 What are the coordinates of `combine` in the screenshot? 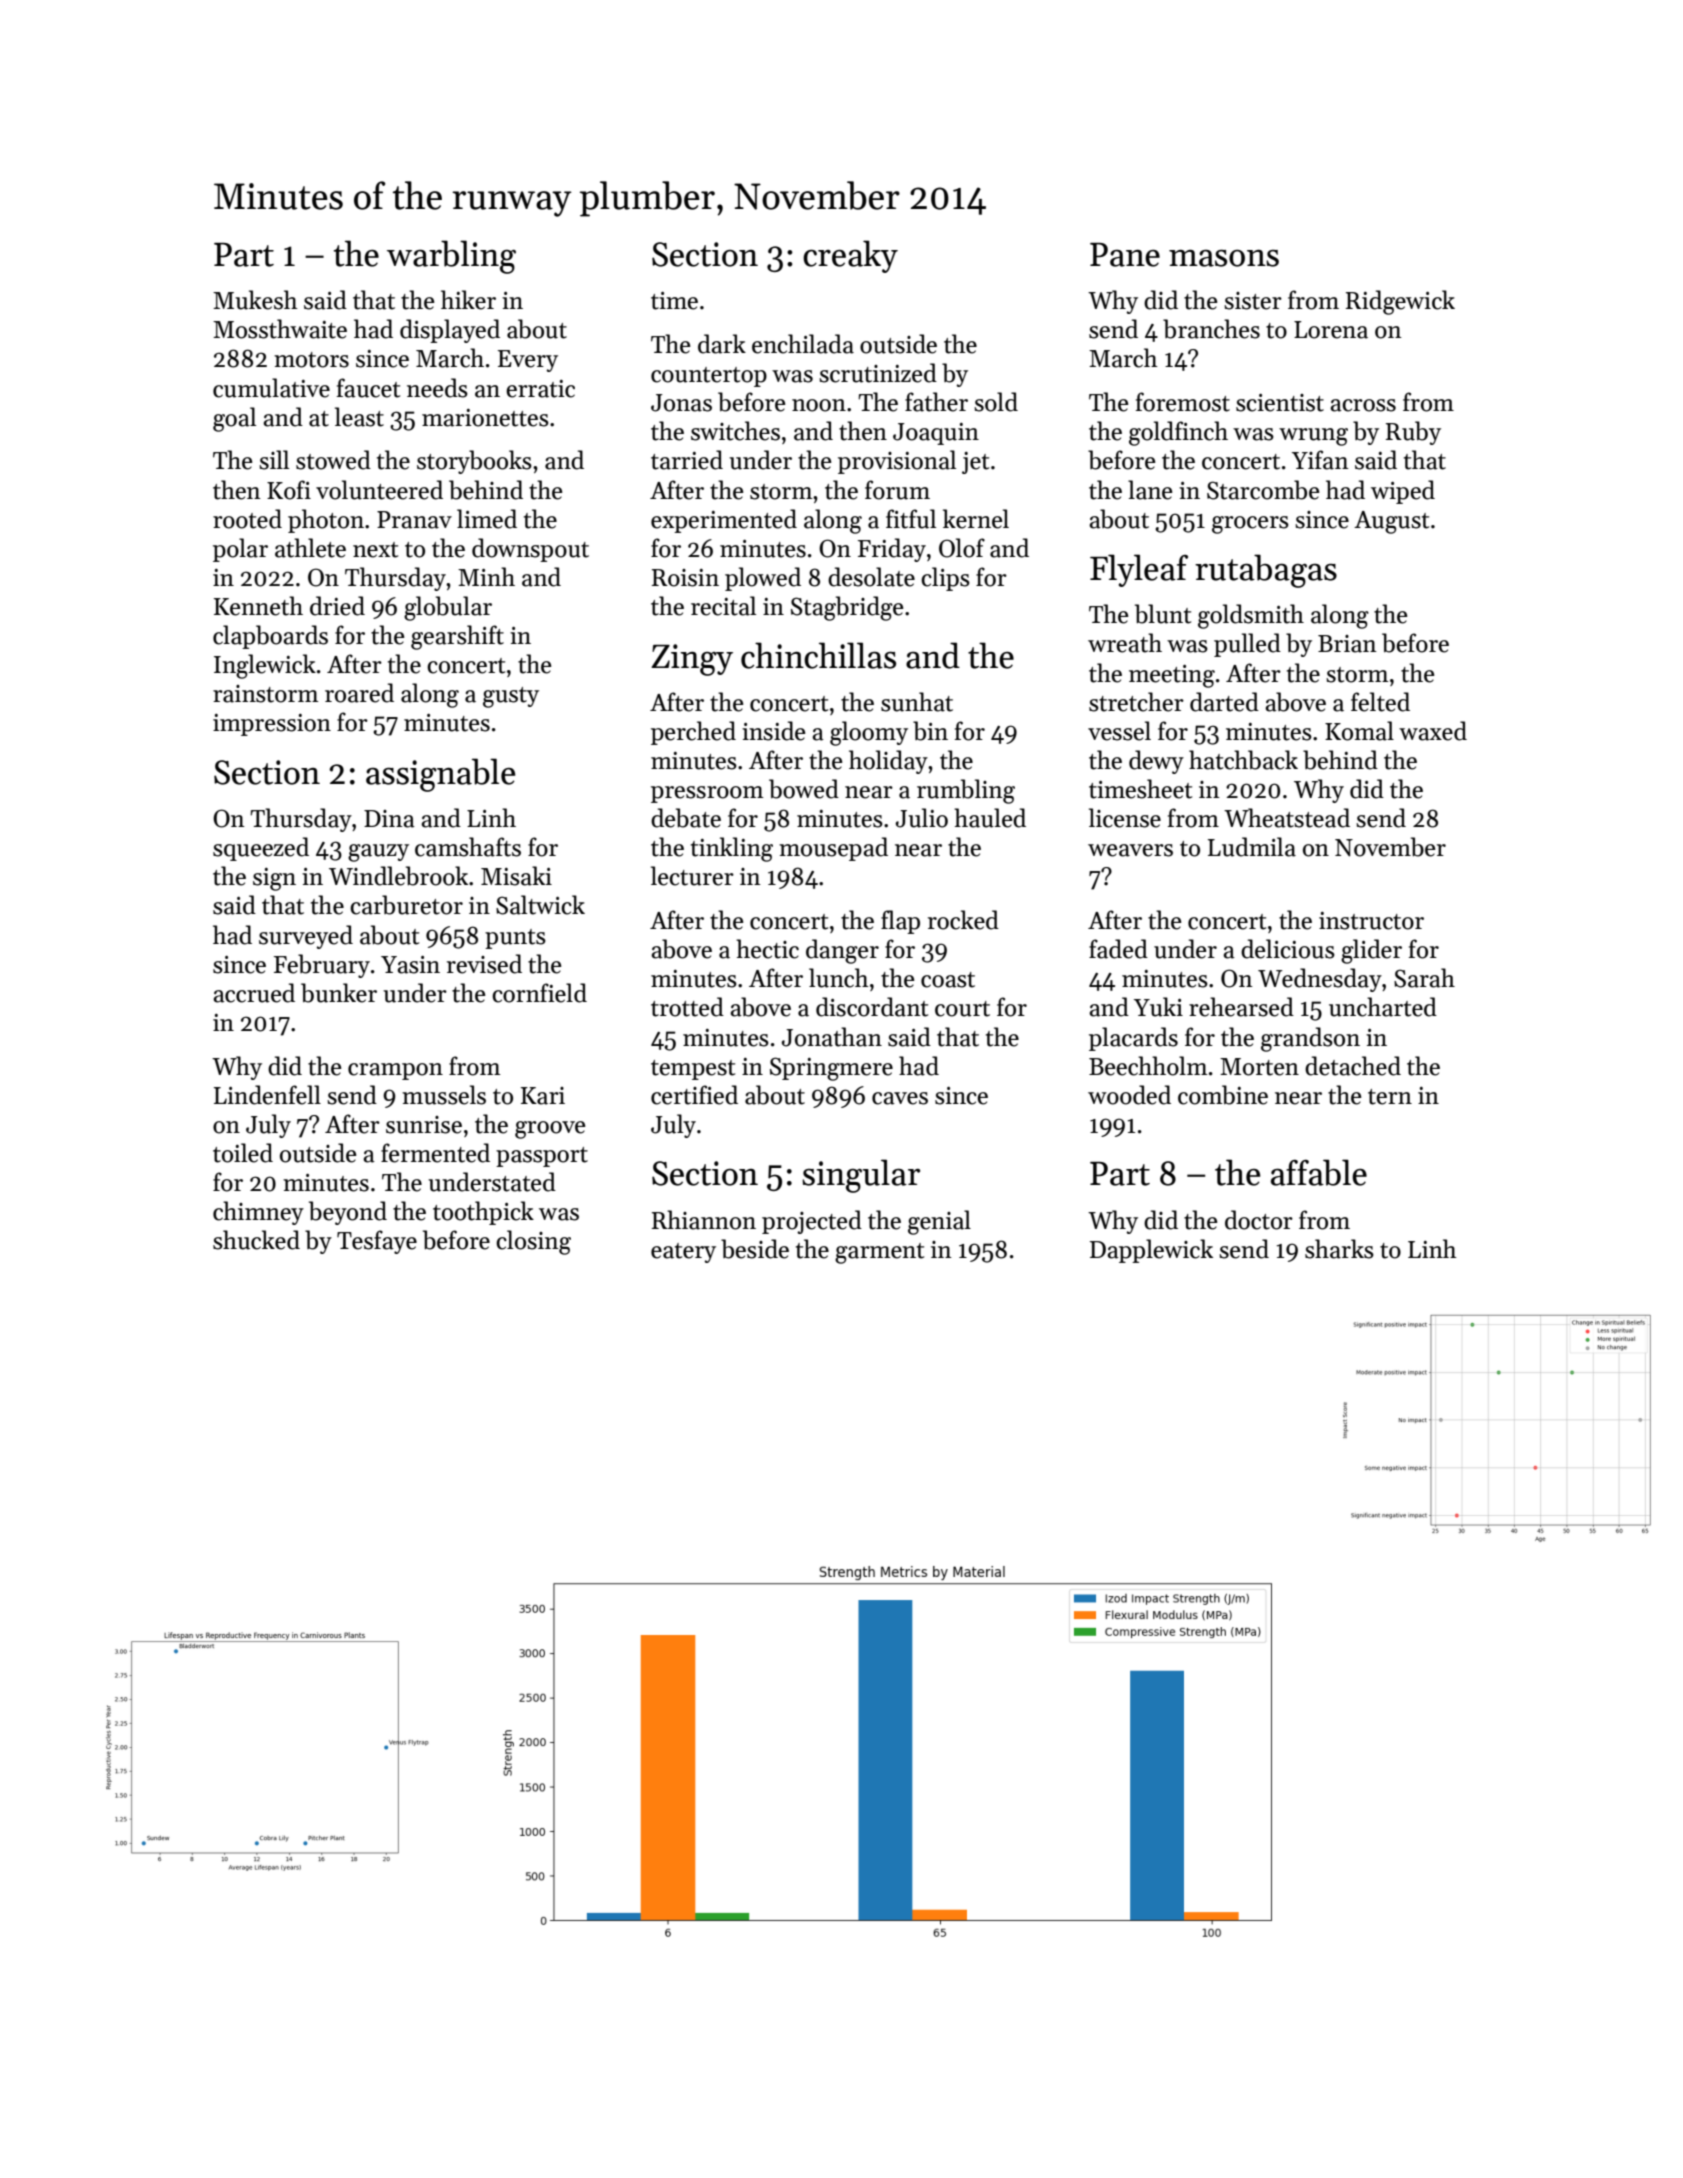 It's located at (1223, 1095).
